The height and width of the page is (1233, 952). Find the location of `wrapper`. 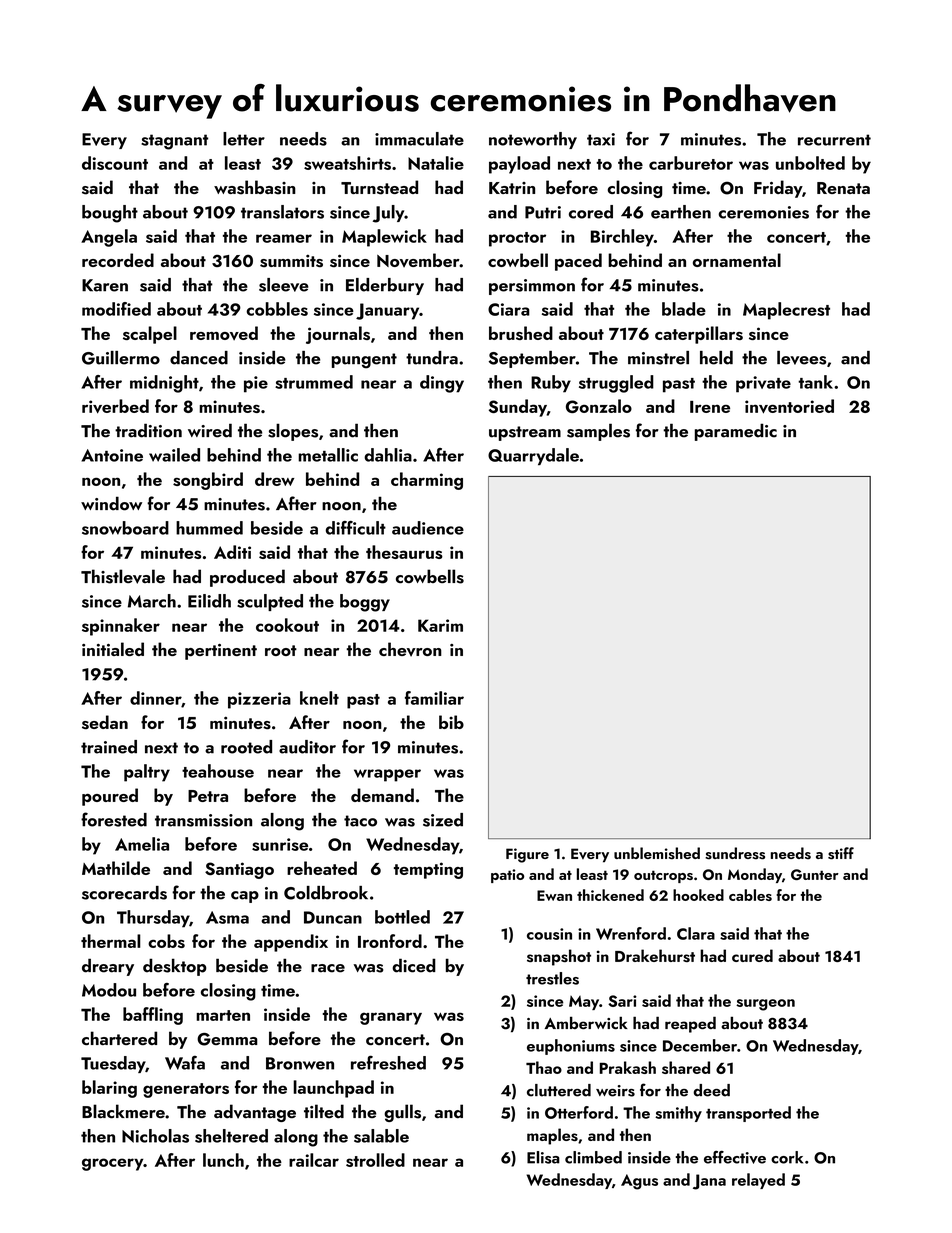

wrapper is located at coordinates (387, 775).
